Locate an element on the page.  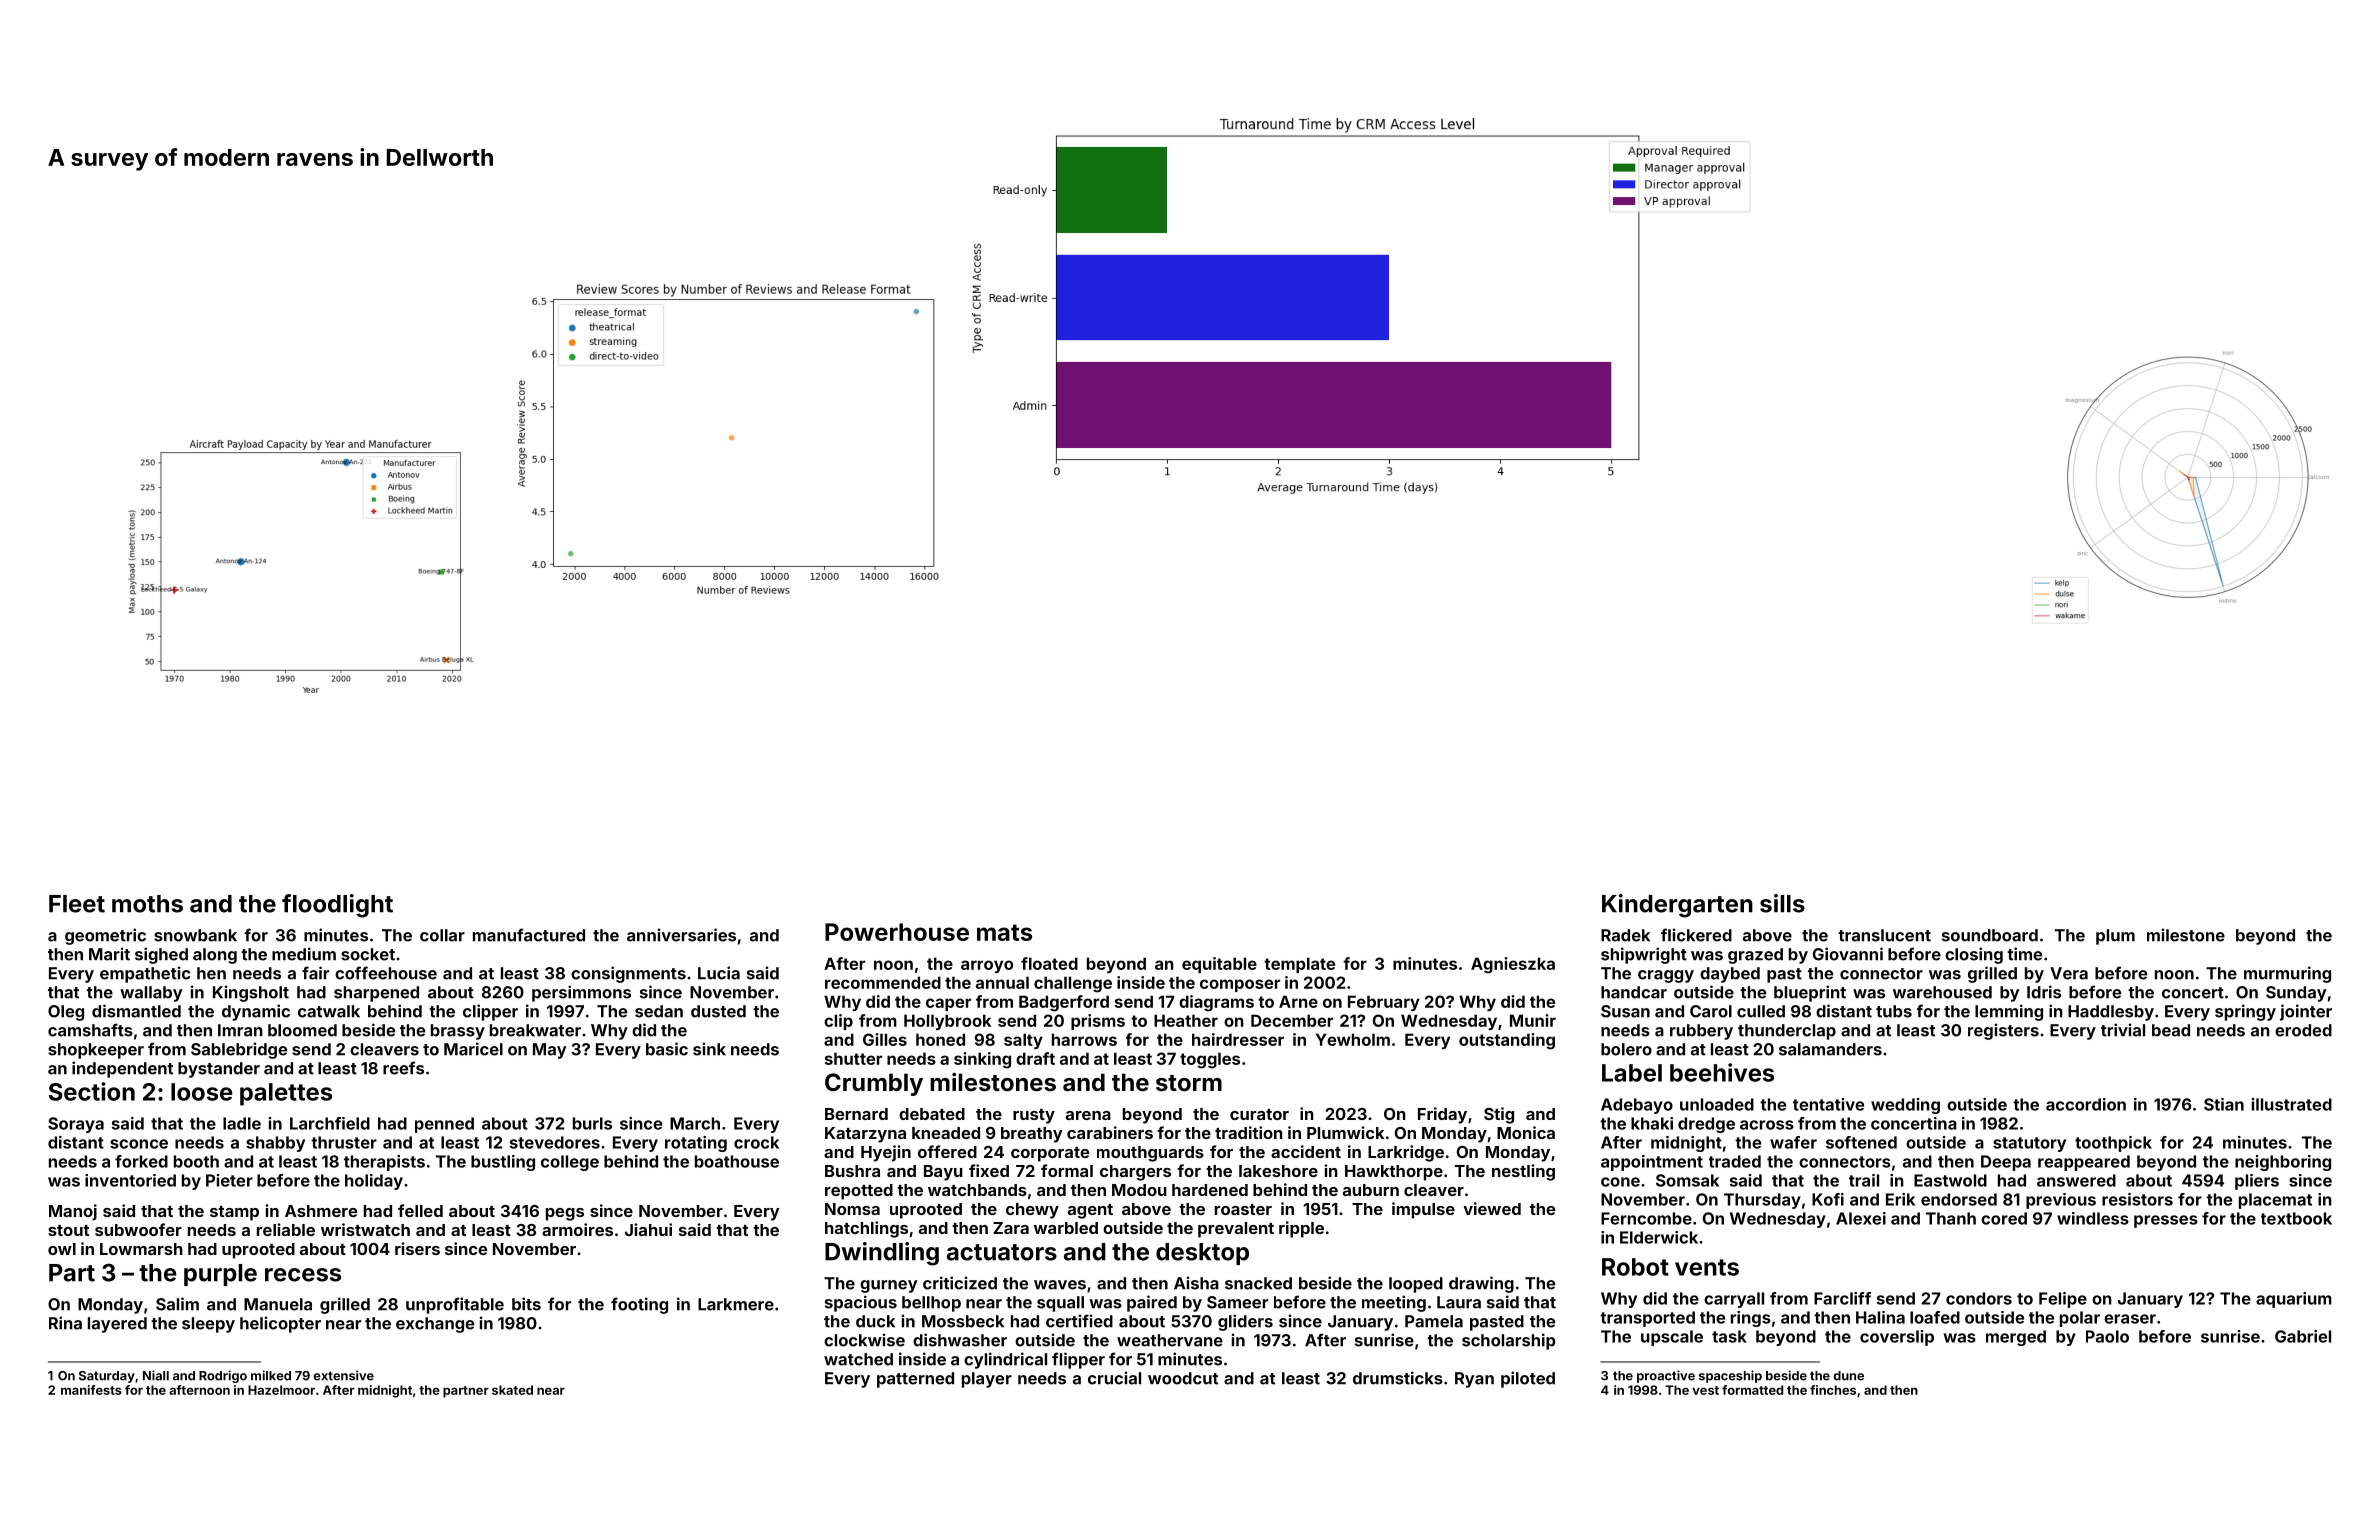
Kindergarten is located at coordinates (1677, 906).
